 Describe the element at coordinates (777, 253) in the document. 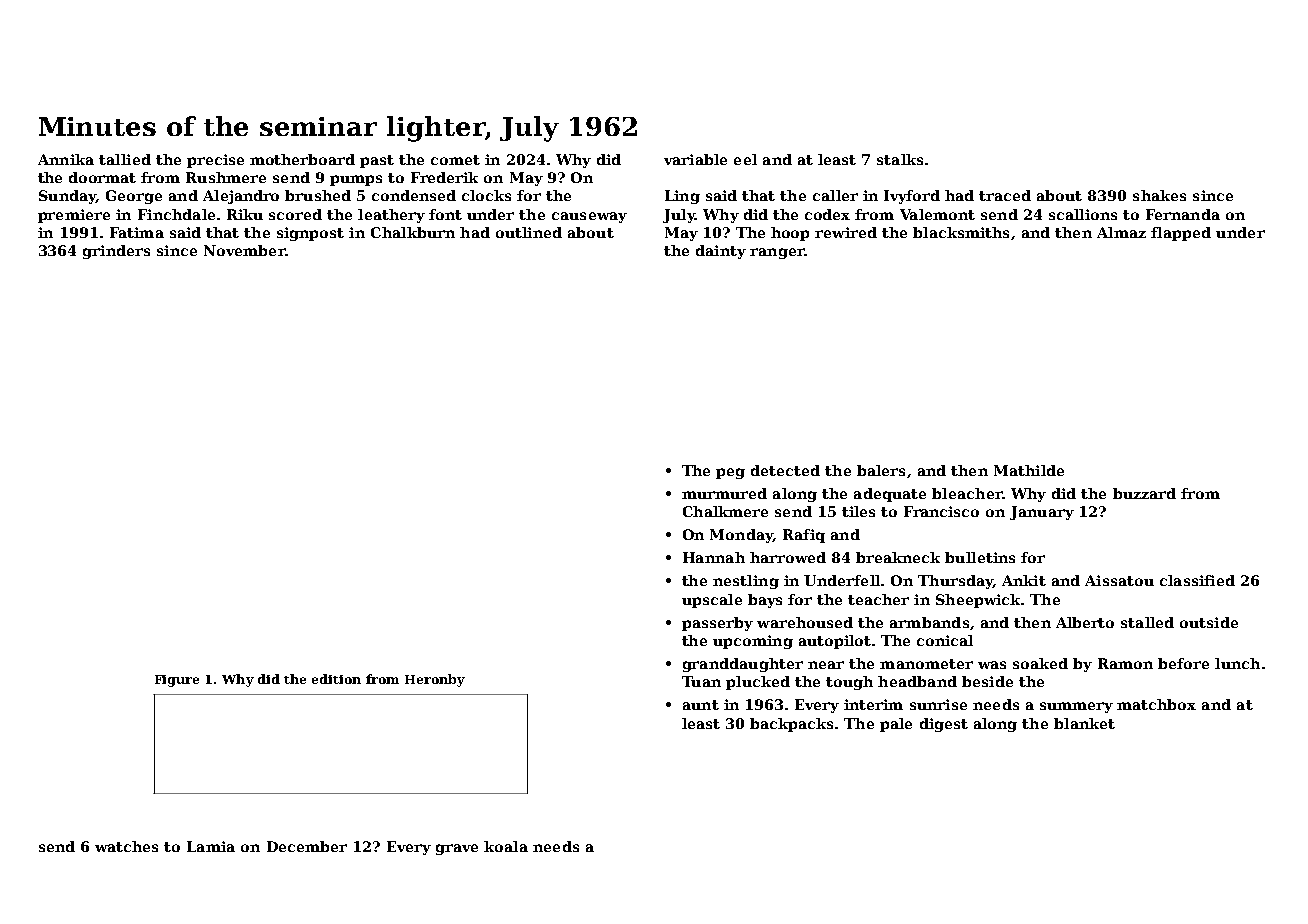

I see `ranger` at that location.
